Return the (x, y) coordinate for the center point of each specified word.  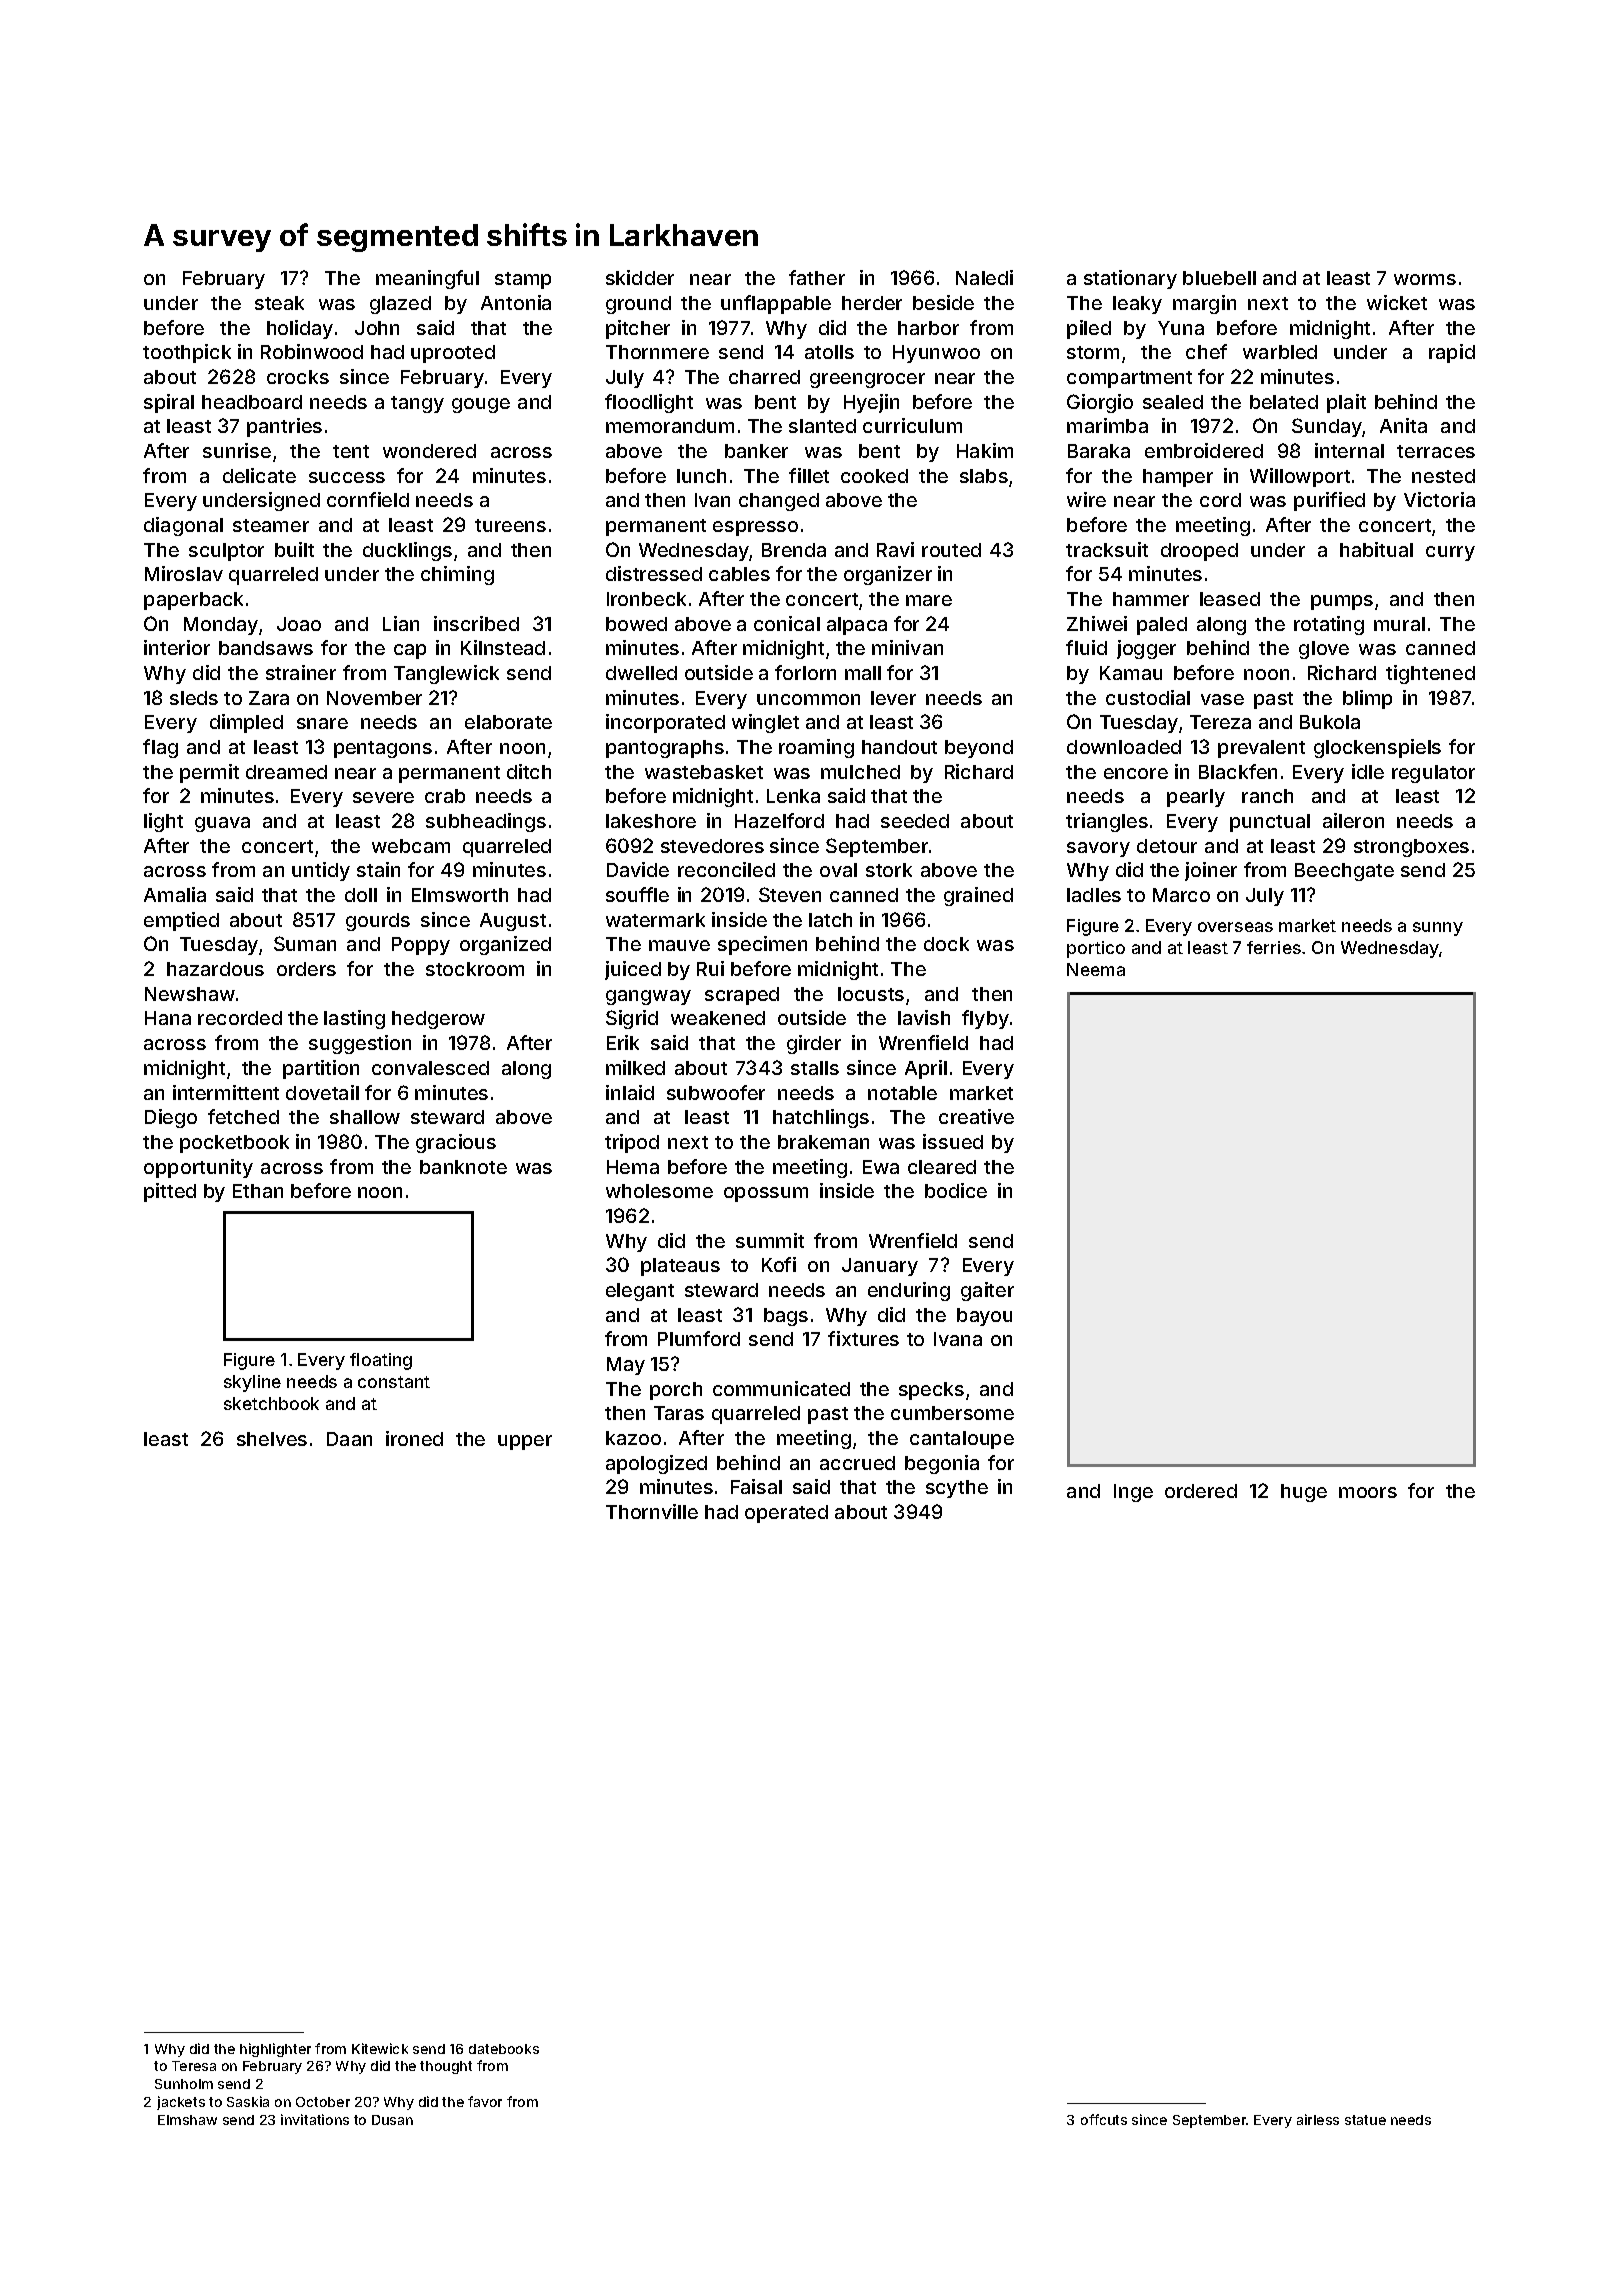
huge (1304, 1493)
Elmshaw (187, 2120)
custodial (1148, 697)
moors (1368, 1492)
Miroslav (184, 573)
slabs (984, 476)
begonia (942, 1464)
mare (929, 600)
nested (1443, 476)
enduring (909, 1291)
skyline (252, 1383)
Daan (349, 1439)
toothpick (187, 353)
